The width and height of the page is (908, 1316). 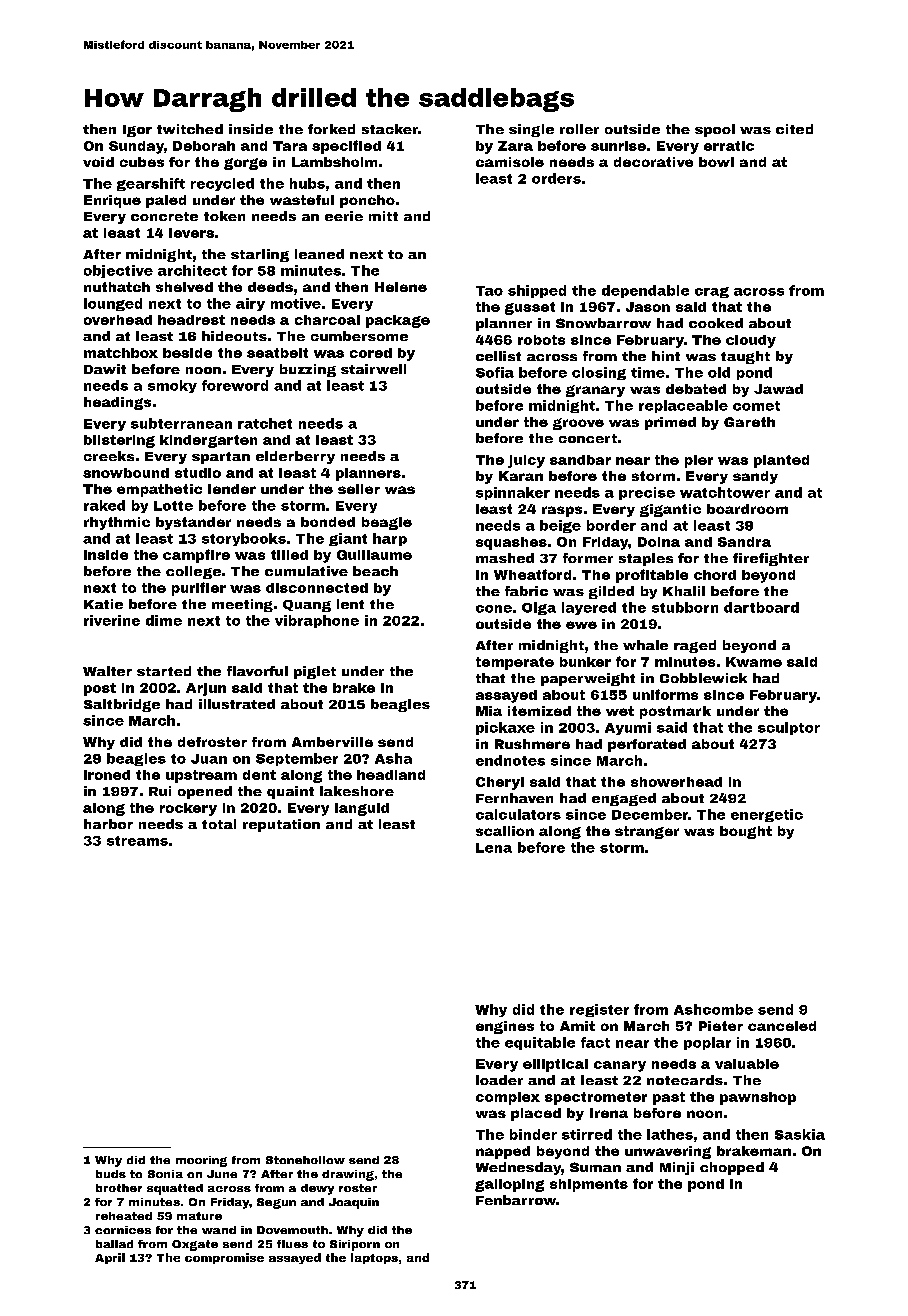 What do you see at coordinates (505, 1027) in the page?
I see `engines` at bounding box center [505, 1027].
